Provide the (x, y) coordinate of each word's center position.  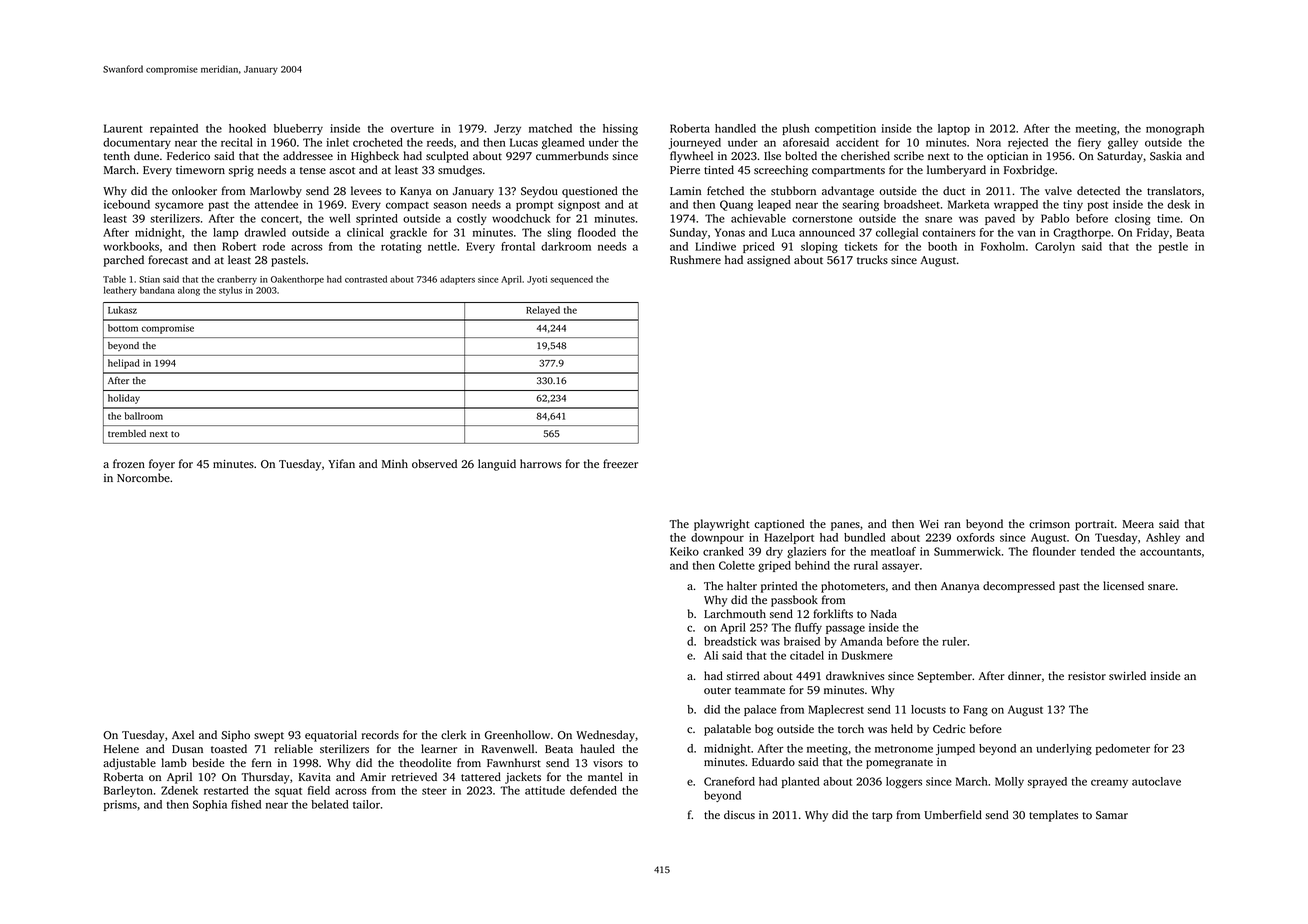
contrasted (366, 279)
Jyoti (537, 280)
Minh (395, 463)
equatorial (331, 736)
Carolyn (1055, 247)
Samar (1112, 815)
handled (735, 128)
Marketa (968, 204)
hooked (247, 128)
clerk (453, 734)
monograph (1175, 129)
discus (739, 814)
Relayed (543, 311)
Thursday (265, 778)
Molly (1009, 782)
